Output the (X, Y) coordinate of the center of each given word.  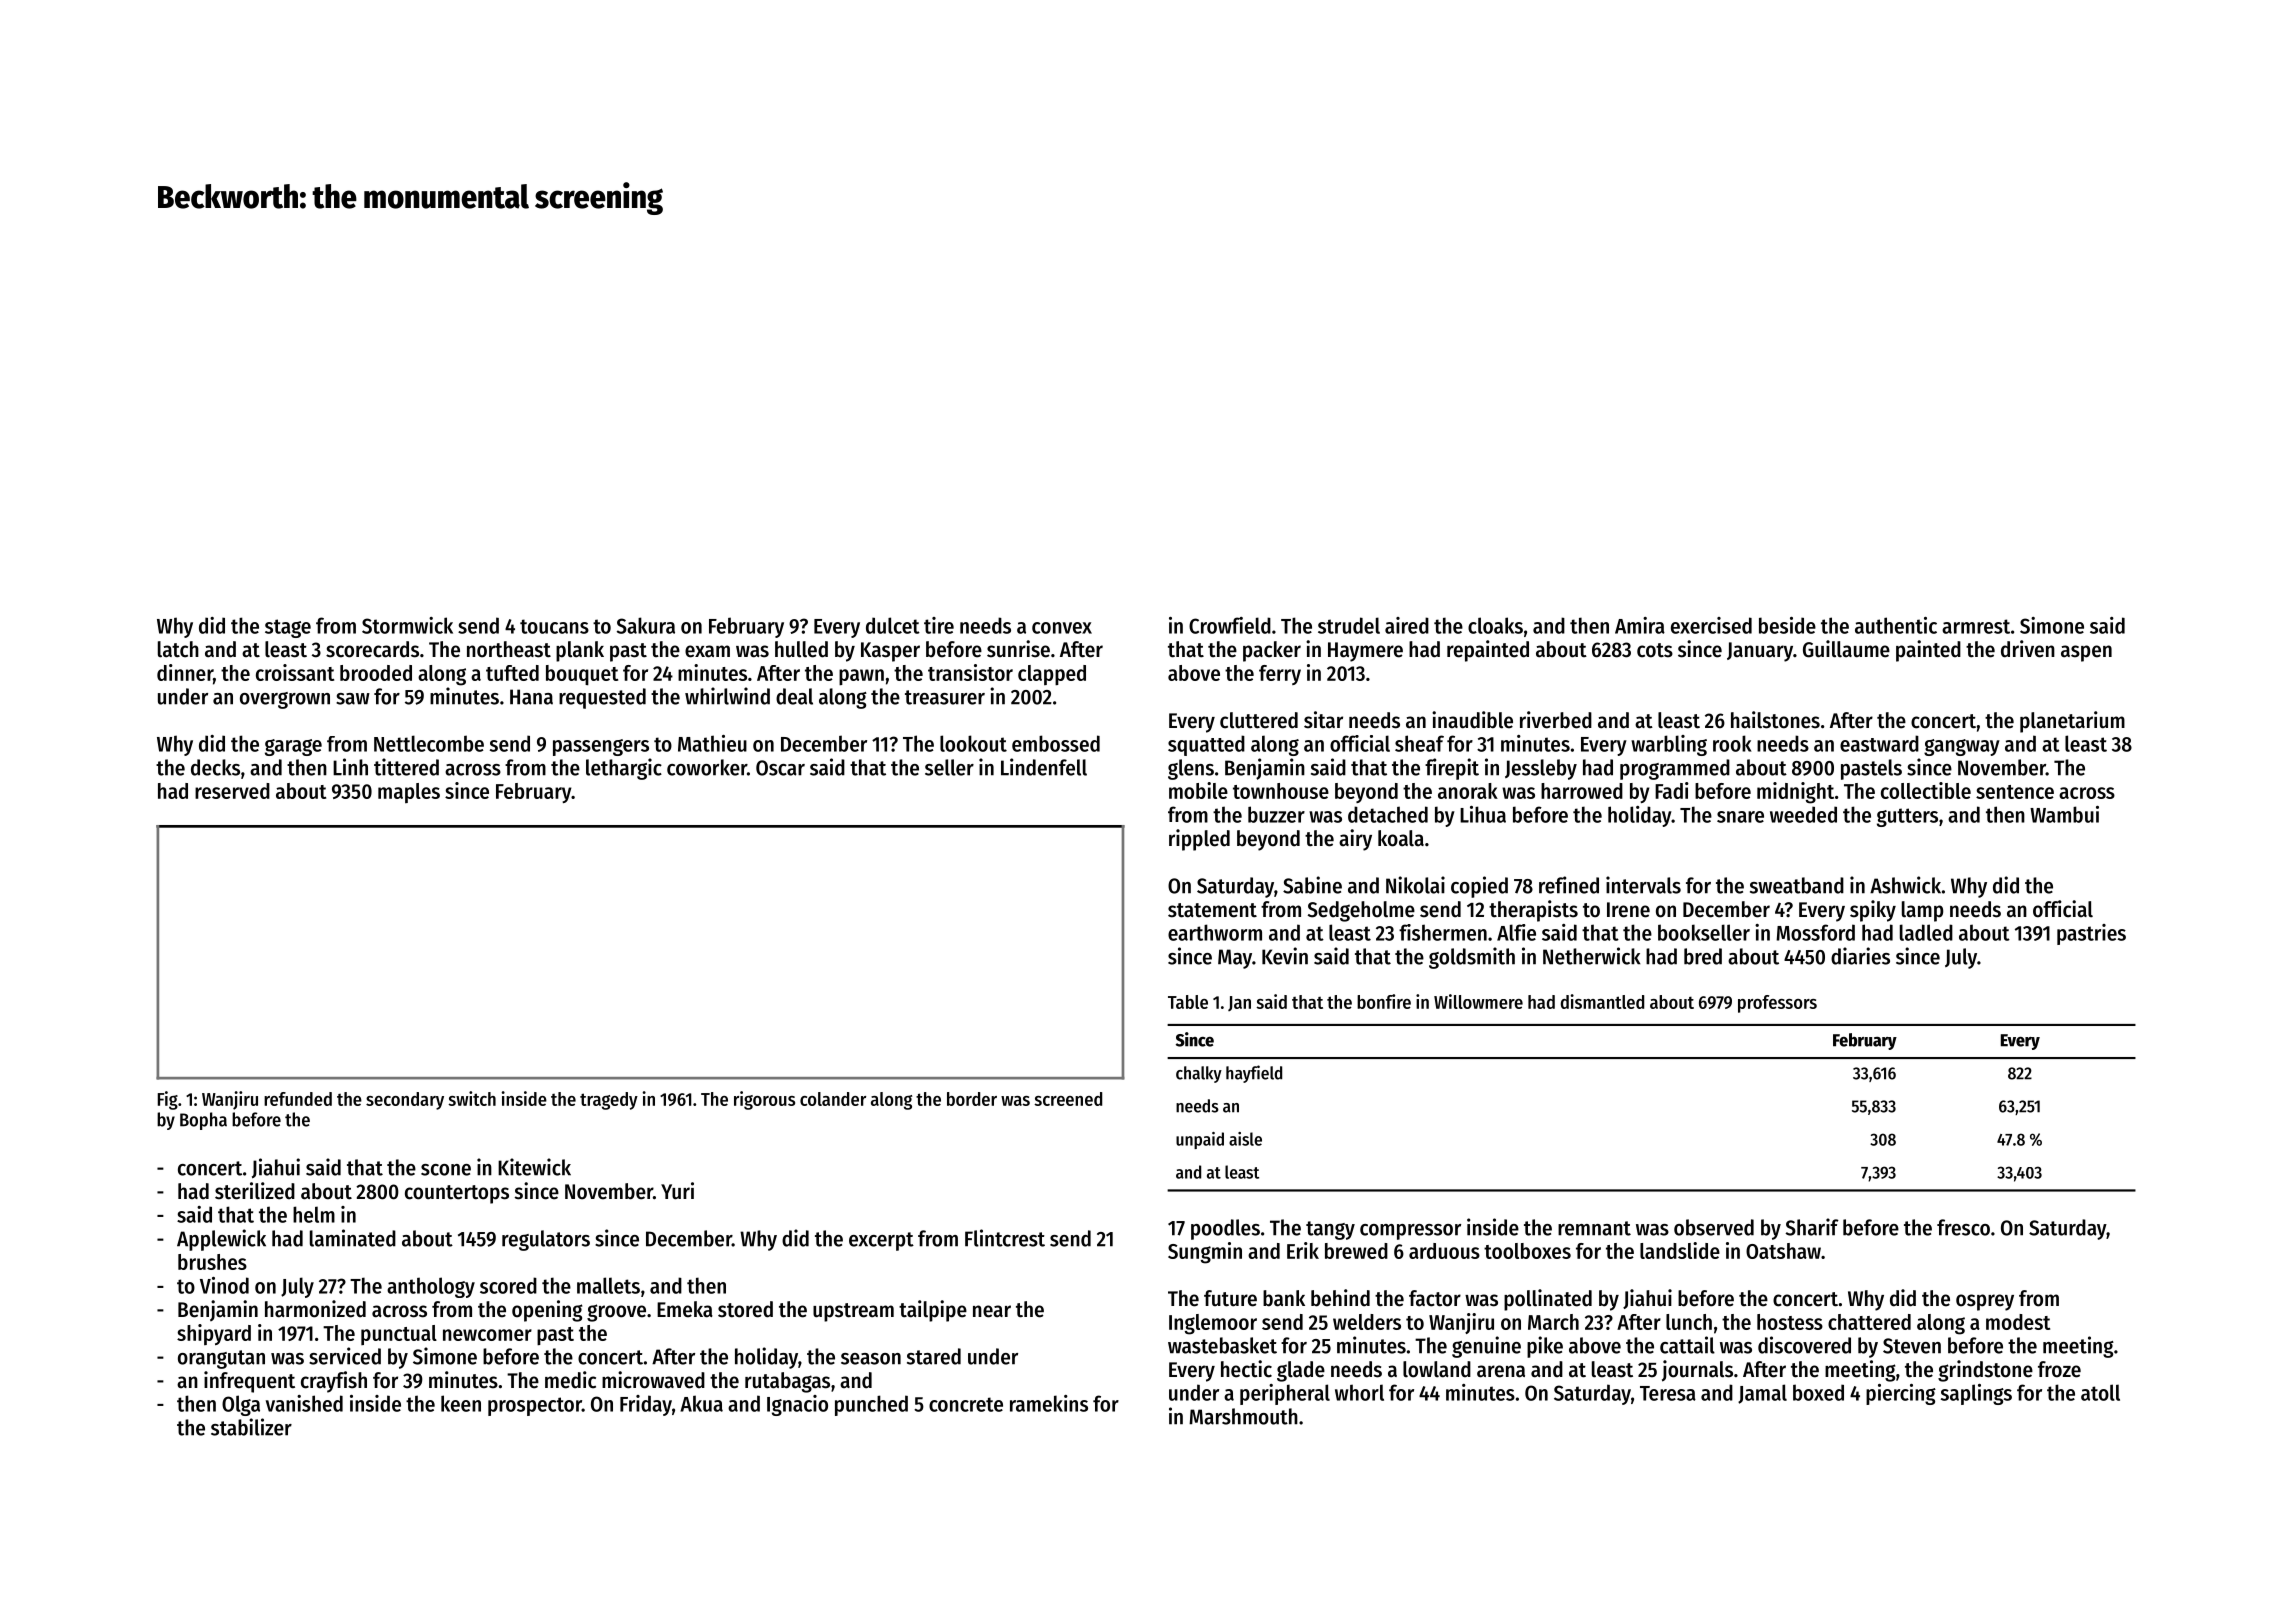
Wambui (2064, 814)
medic (570, 1380)
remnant (1594, 1228)
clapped (1052, 675)
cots (1655, 650)
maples (409, 793)
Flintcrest (1005, 1238)
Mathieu (712, 743)
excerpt (881, 1241)
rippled (1199, 840)
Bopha (203, 1121)
